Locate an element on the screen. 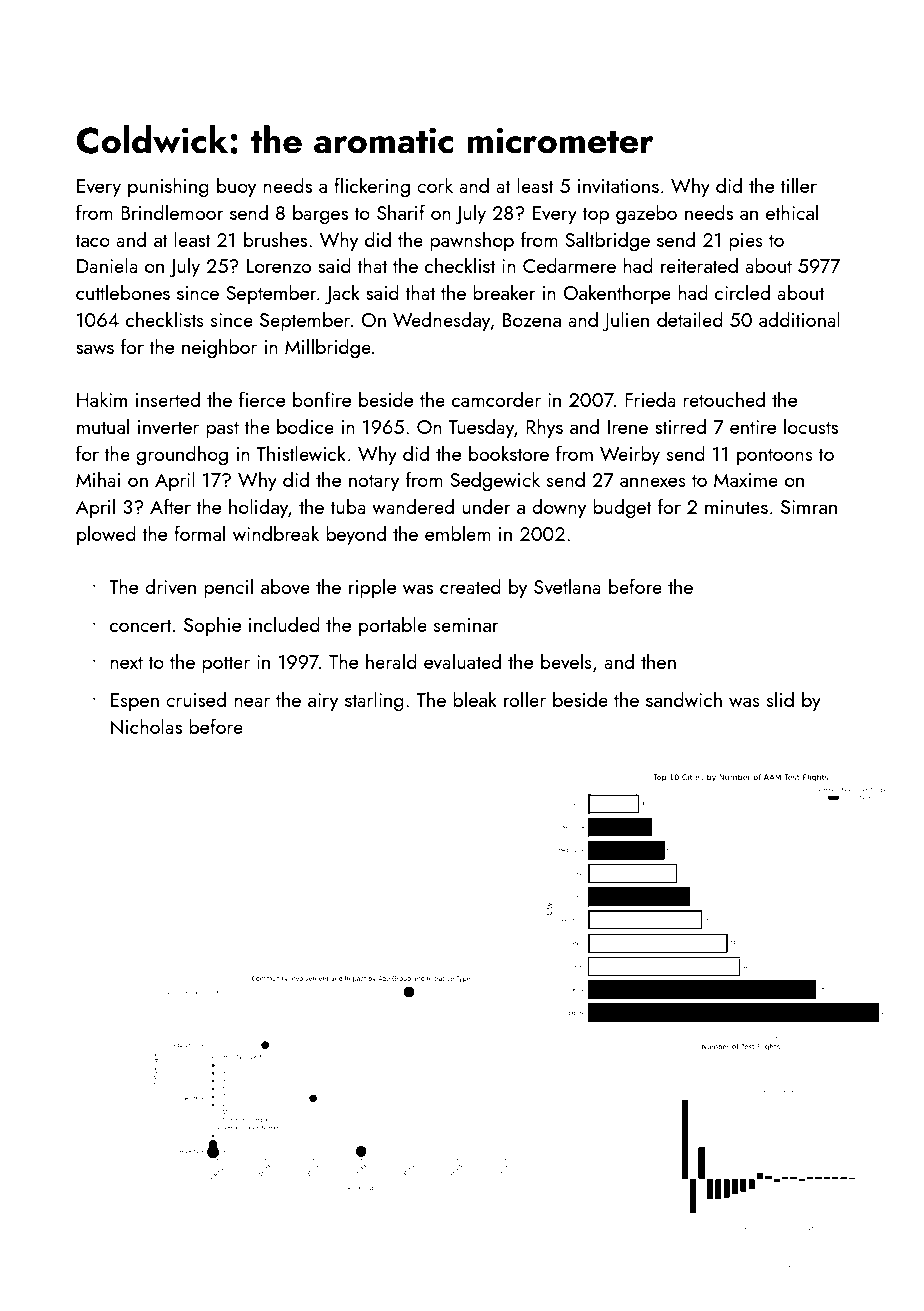  buoy is located at coordinates (236, 187).
